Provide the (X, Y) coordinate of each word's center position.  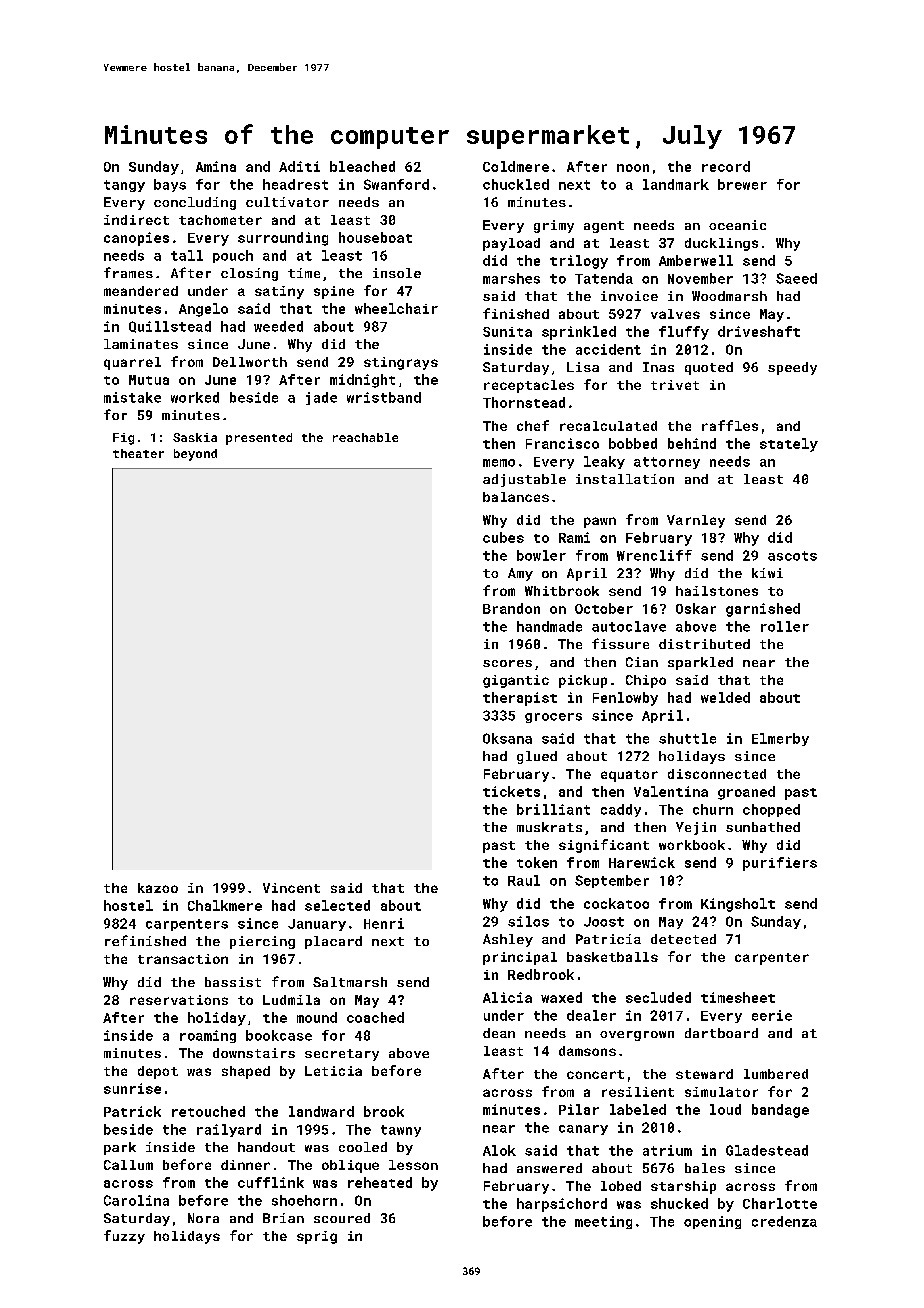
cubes (503, 537)
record (726, 166)
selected (337, 905)
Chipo (646, 681)
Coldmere (516, 166)
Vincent (291, 888)
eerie (772, 1015)
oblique (350, 1166)
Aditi (299, 166)
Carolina (136, 1200)
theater (138, 453)
